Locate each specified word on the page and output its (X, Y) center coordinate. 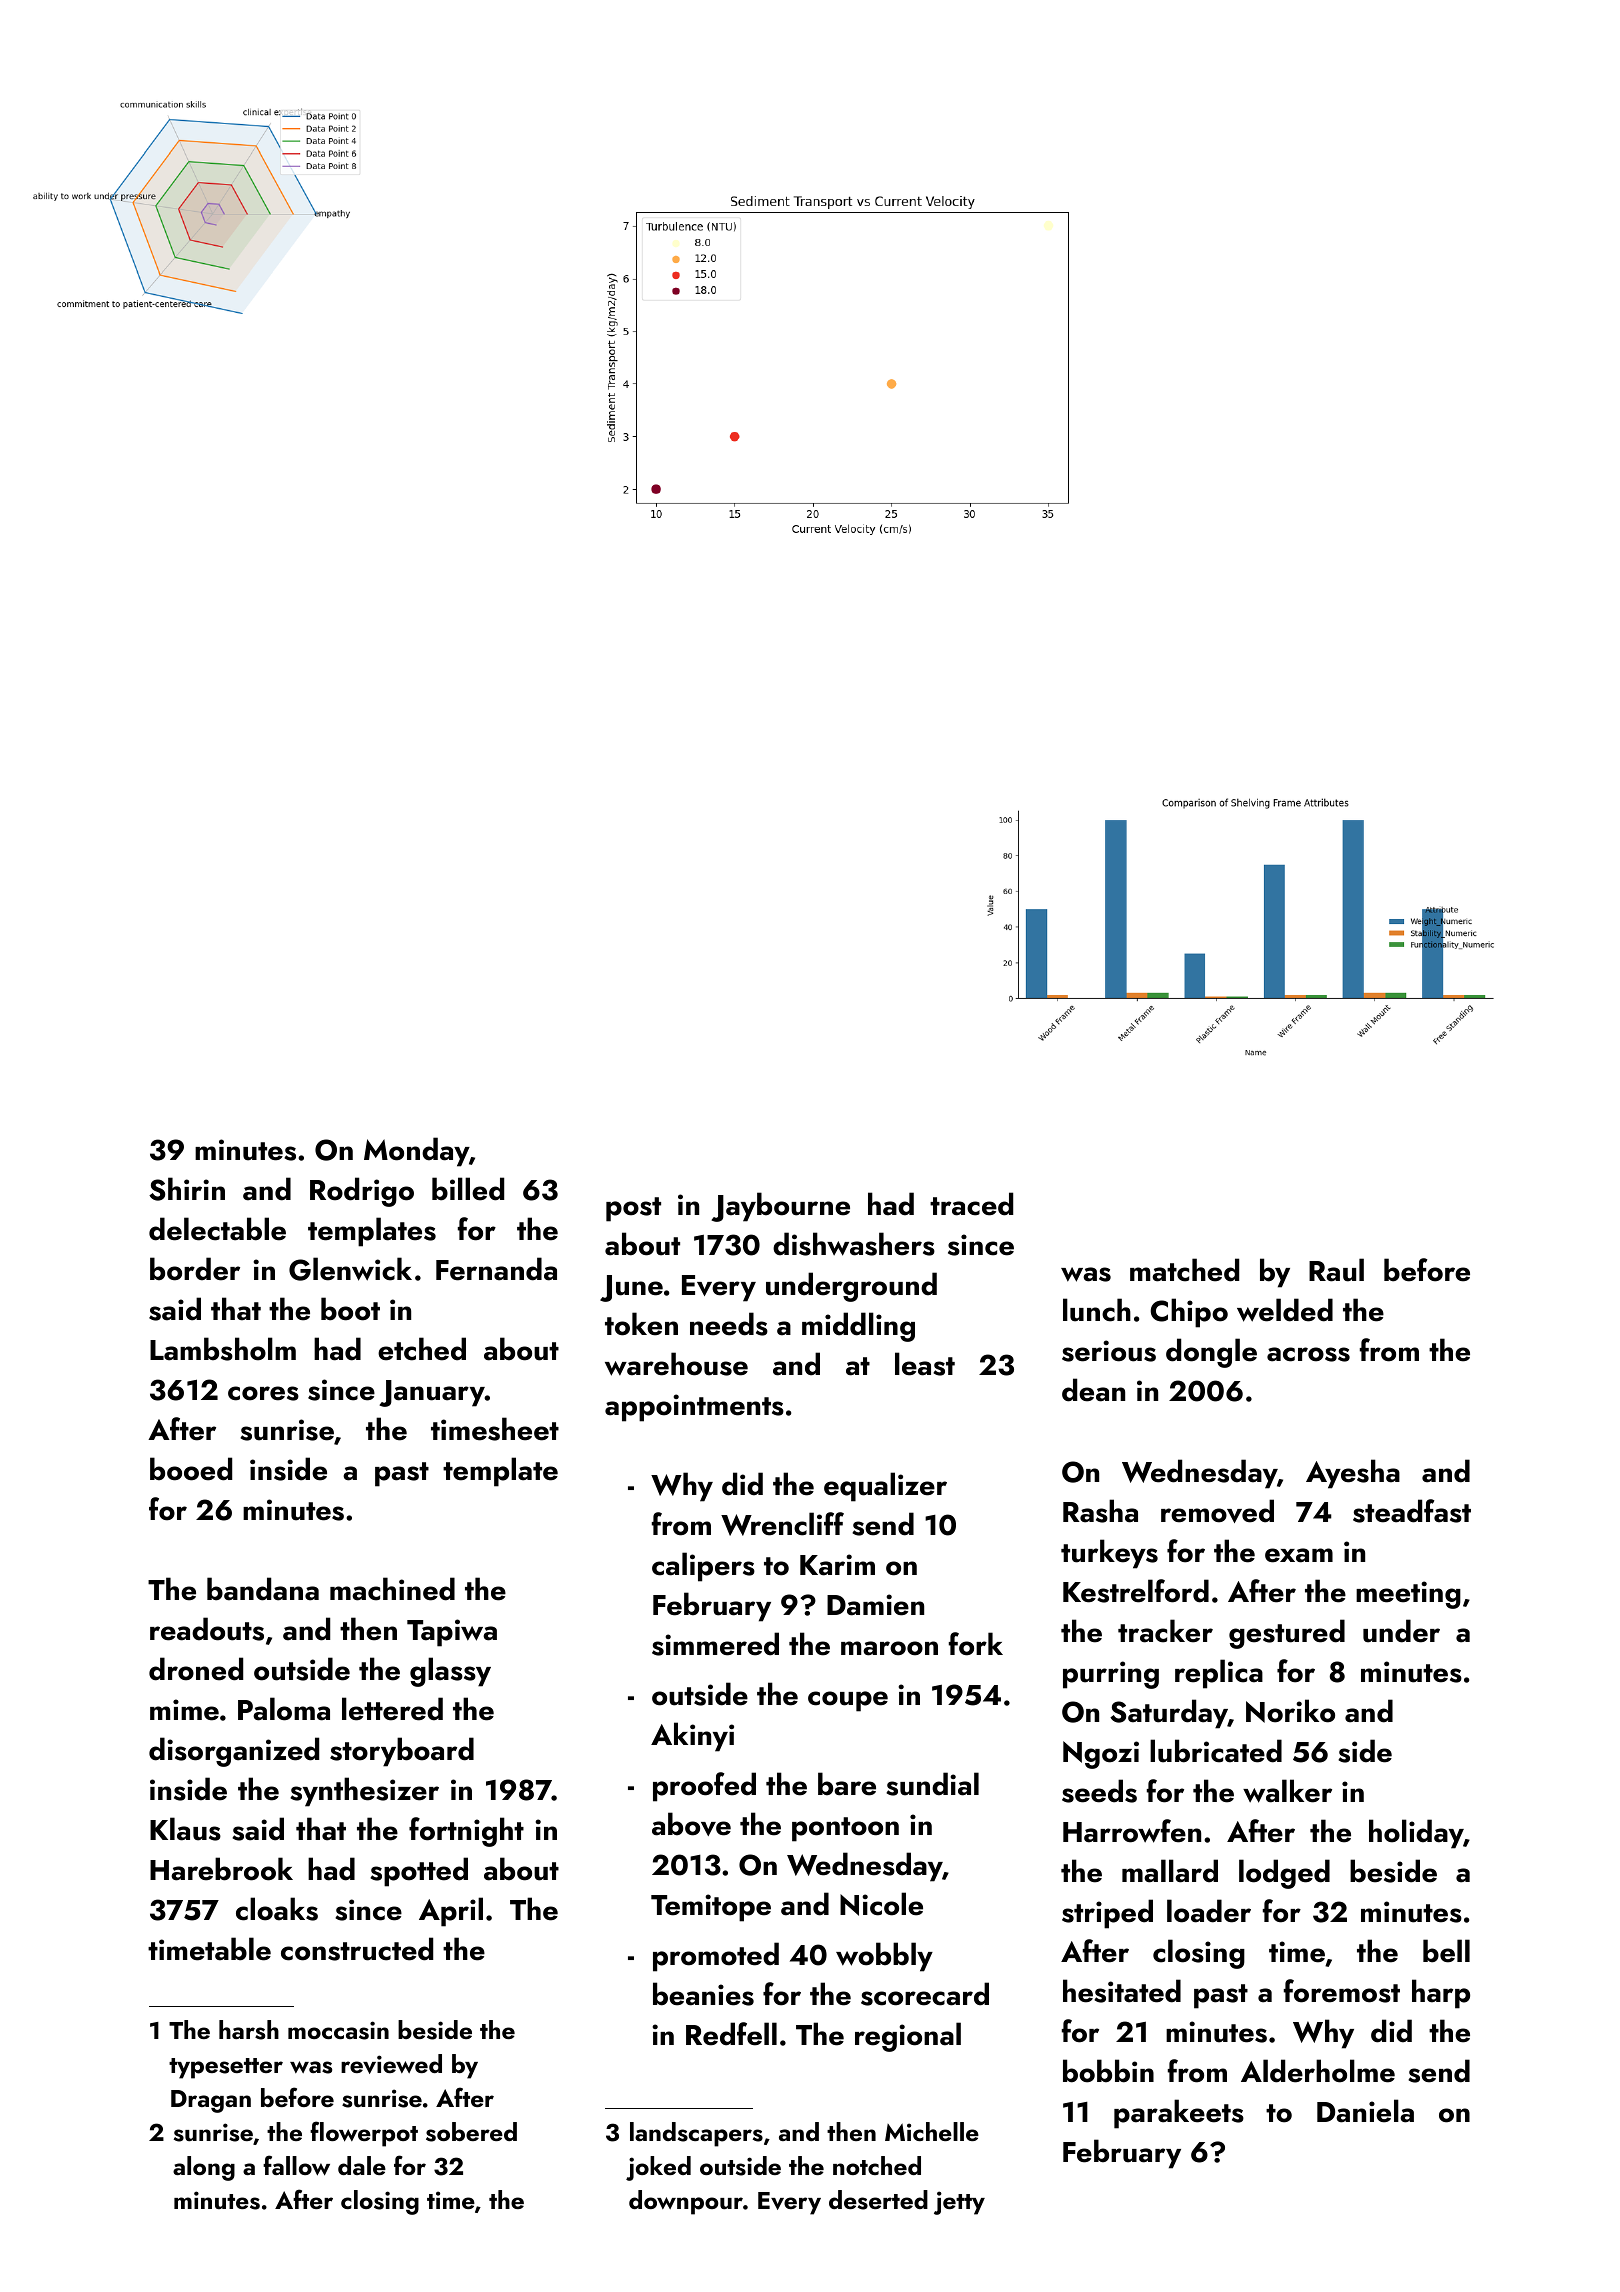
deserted (878, 2200)
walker (1287, 1791)
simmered (715, 1644)
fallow (296, 2165)
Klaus (185, 1829)
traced (971, 1204)
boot (350, 1309)
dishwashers (854, 1244)
